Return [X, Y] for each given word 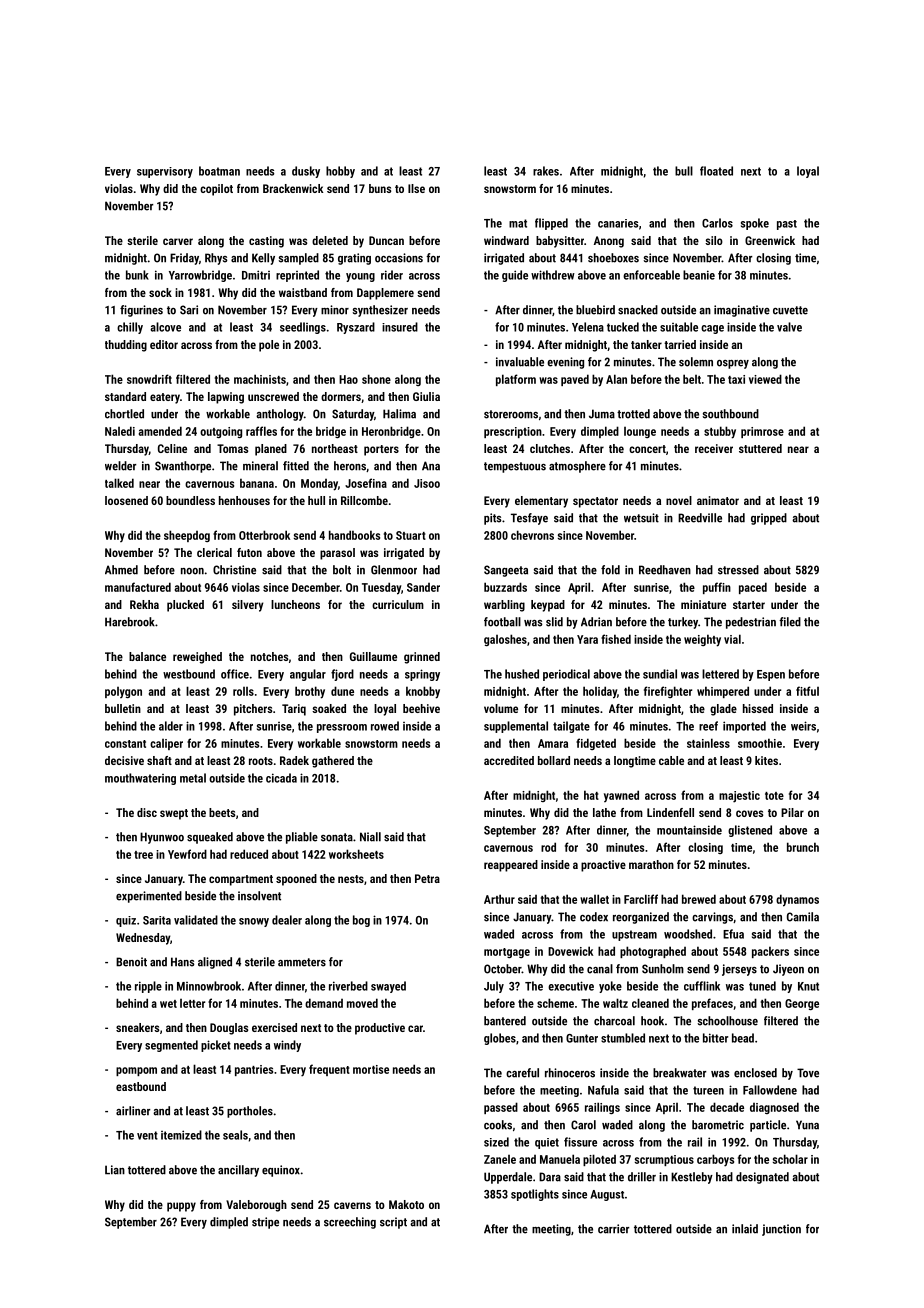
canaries [618, 223]
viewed [765, 379]
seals [235, 1135]
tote [774, 796]
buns [380, 188]
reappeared [511, 866]
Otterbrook [264, 535]
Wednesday [143, 939]
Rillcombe [364, 500]
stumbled [623, 1038]
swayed [388, 987]
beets [222, 812]
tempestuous [515, 467]
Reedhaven [665, 570]
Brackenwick [293, 188]
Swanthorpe [183, 467]
